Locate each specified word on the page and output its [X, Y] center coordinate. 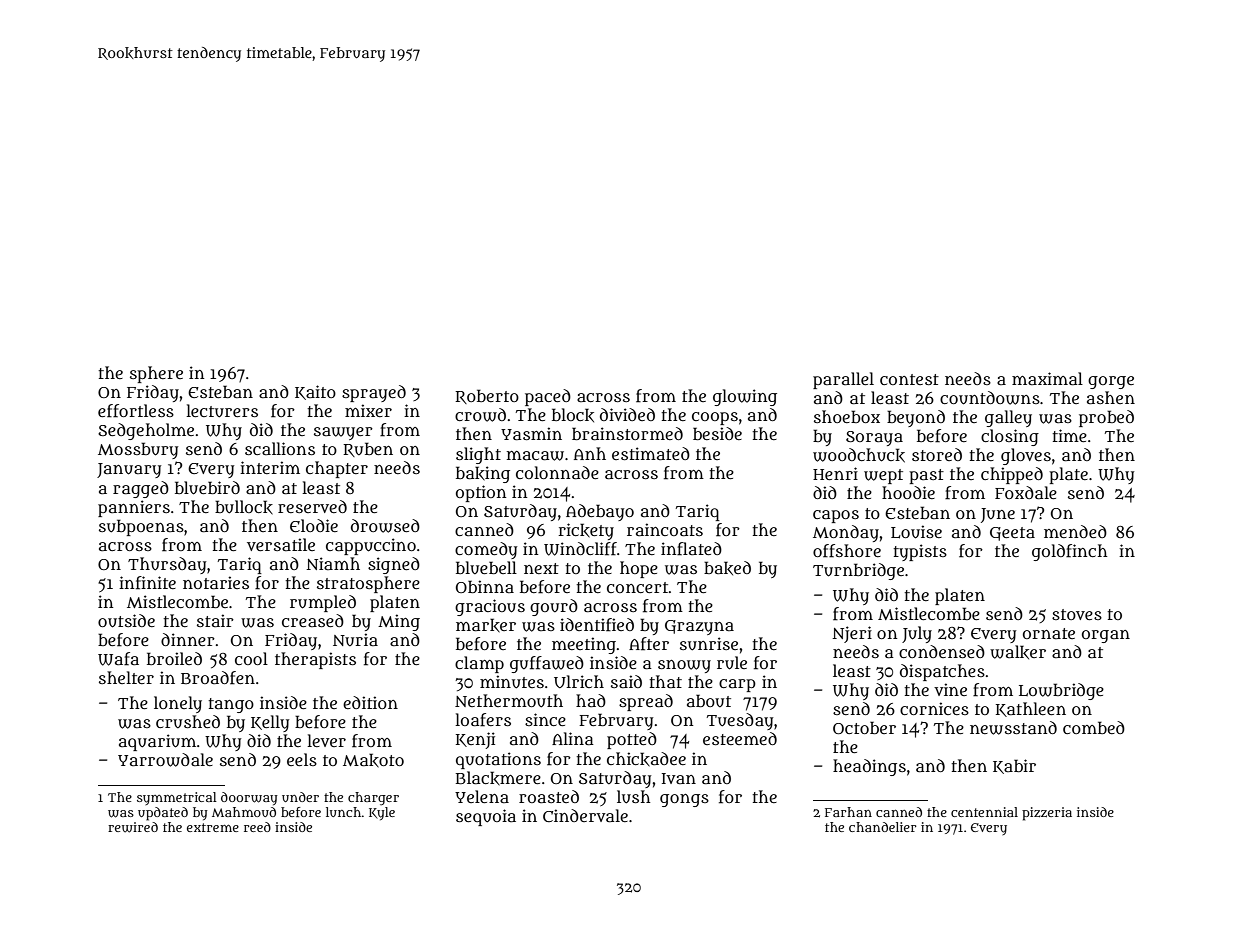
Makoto [373, 760]
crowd [480, 415]
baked [727, 568]
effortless [136, 411]
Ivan [679, 778]
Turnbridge [858, 571]
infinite [147, 583]
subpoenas [141, 527]
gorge [1111, 382]
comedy [486, 550]
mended [1075, 531]
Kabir [1014, 766]
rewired [133, 827]
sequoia [486, 817]
